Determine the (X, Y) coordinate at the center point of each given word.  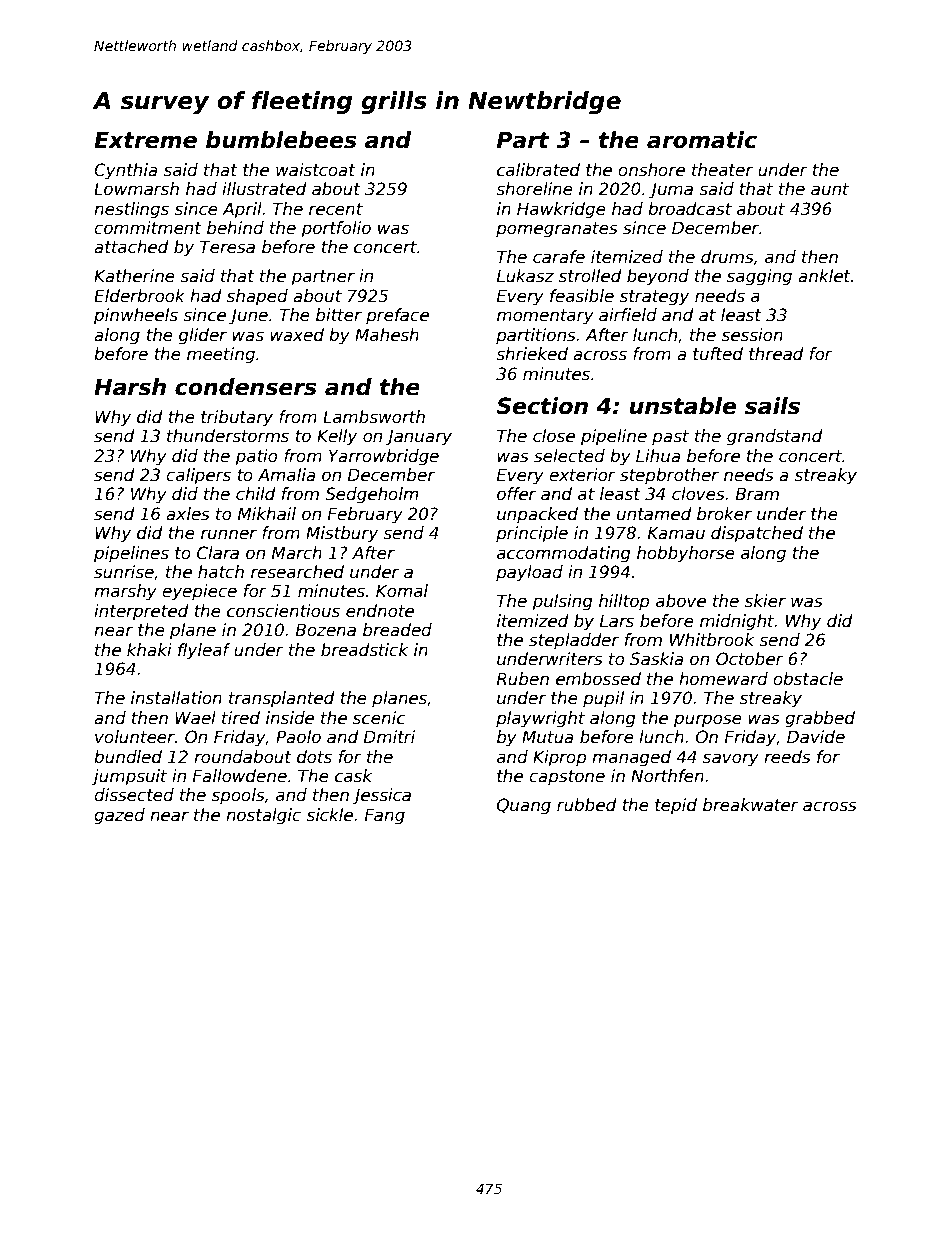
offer (516, 494)
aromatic (702, 140)
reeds (787, 757)
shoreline (534, 189)
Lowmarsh (136, 189)
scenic (379, 718)
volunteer (135, 737)
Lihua (658, 456)
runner (229, 534)
